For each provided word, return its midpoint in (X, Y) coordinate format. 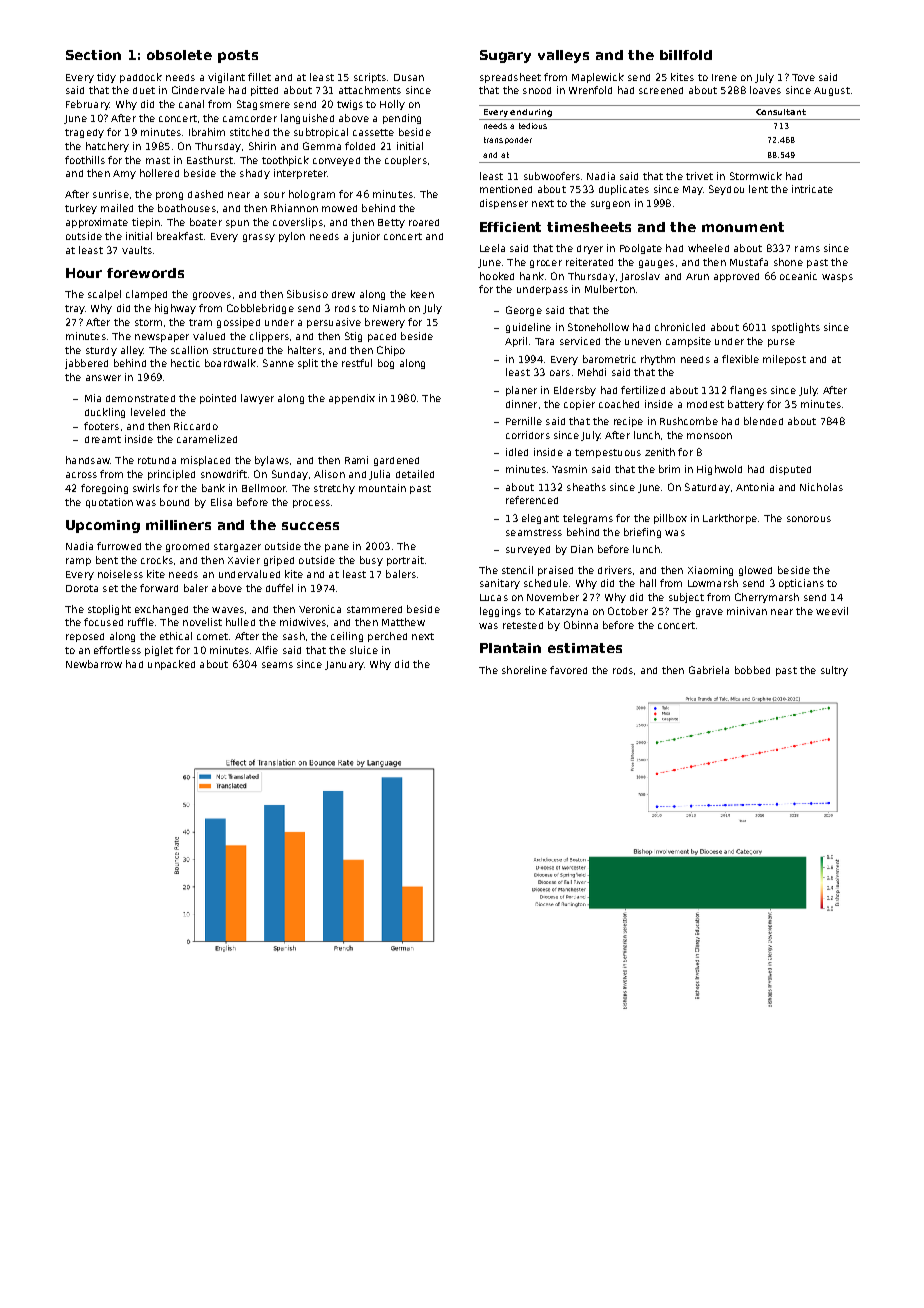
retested (523, 625)
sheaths (586, 487)
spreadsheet (510, 78)
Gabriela (709, 670)
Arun (697, 276)
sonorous (809, 519)
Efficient (510, 227)
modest (705, 404)
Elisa (221, 502)
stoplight (109, 610)
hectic (185, 363)
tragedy (84, 133)
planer (521, 391)
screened (661, 90)
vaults (137, 250)
